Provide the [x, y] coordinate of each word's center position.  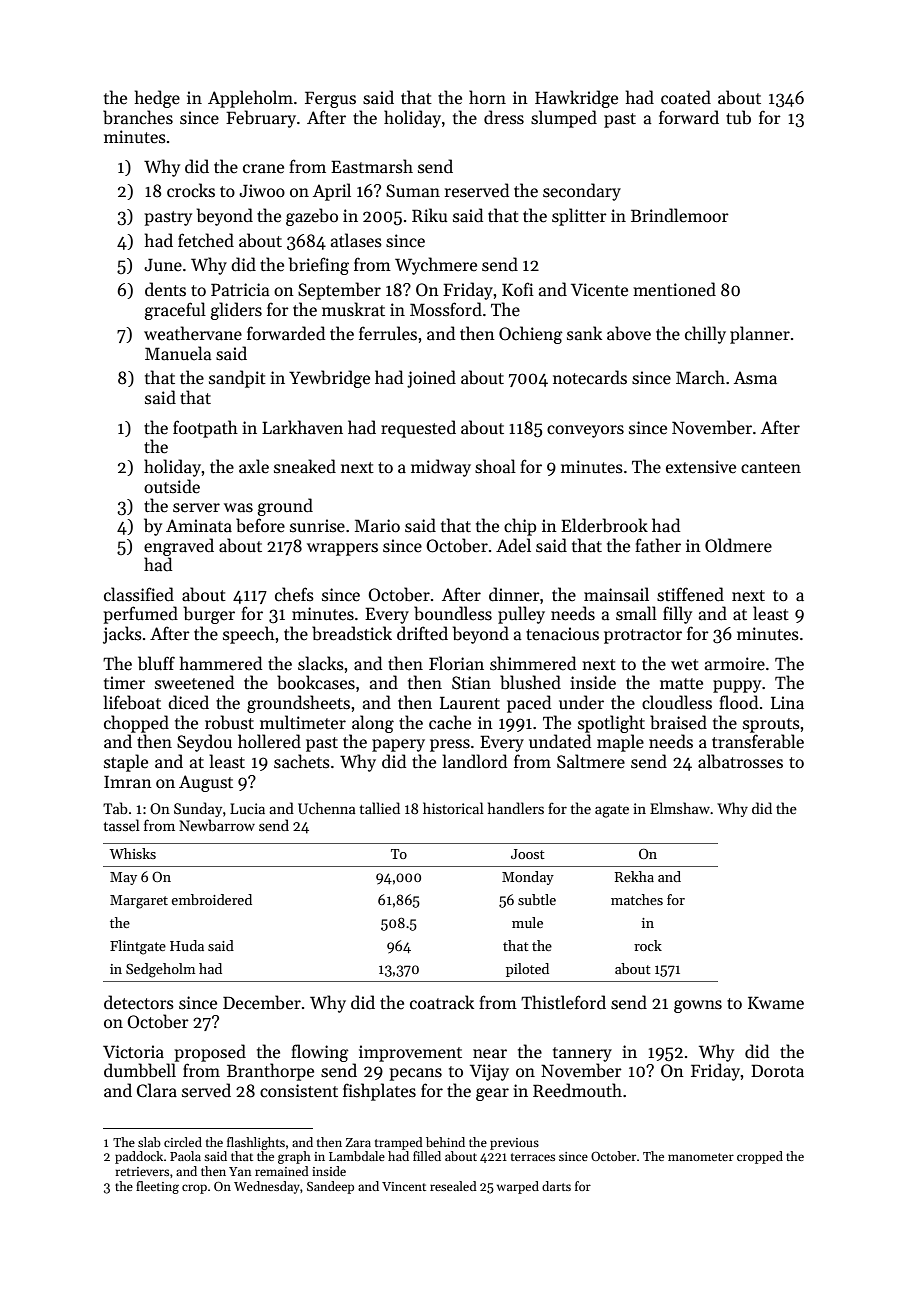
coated [686, 97]
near [490, 1054]
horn [487, 97]
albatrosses [740, 761]
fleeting [157, 1187]
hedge [157, 99]
